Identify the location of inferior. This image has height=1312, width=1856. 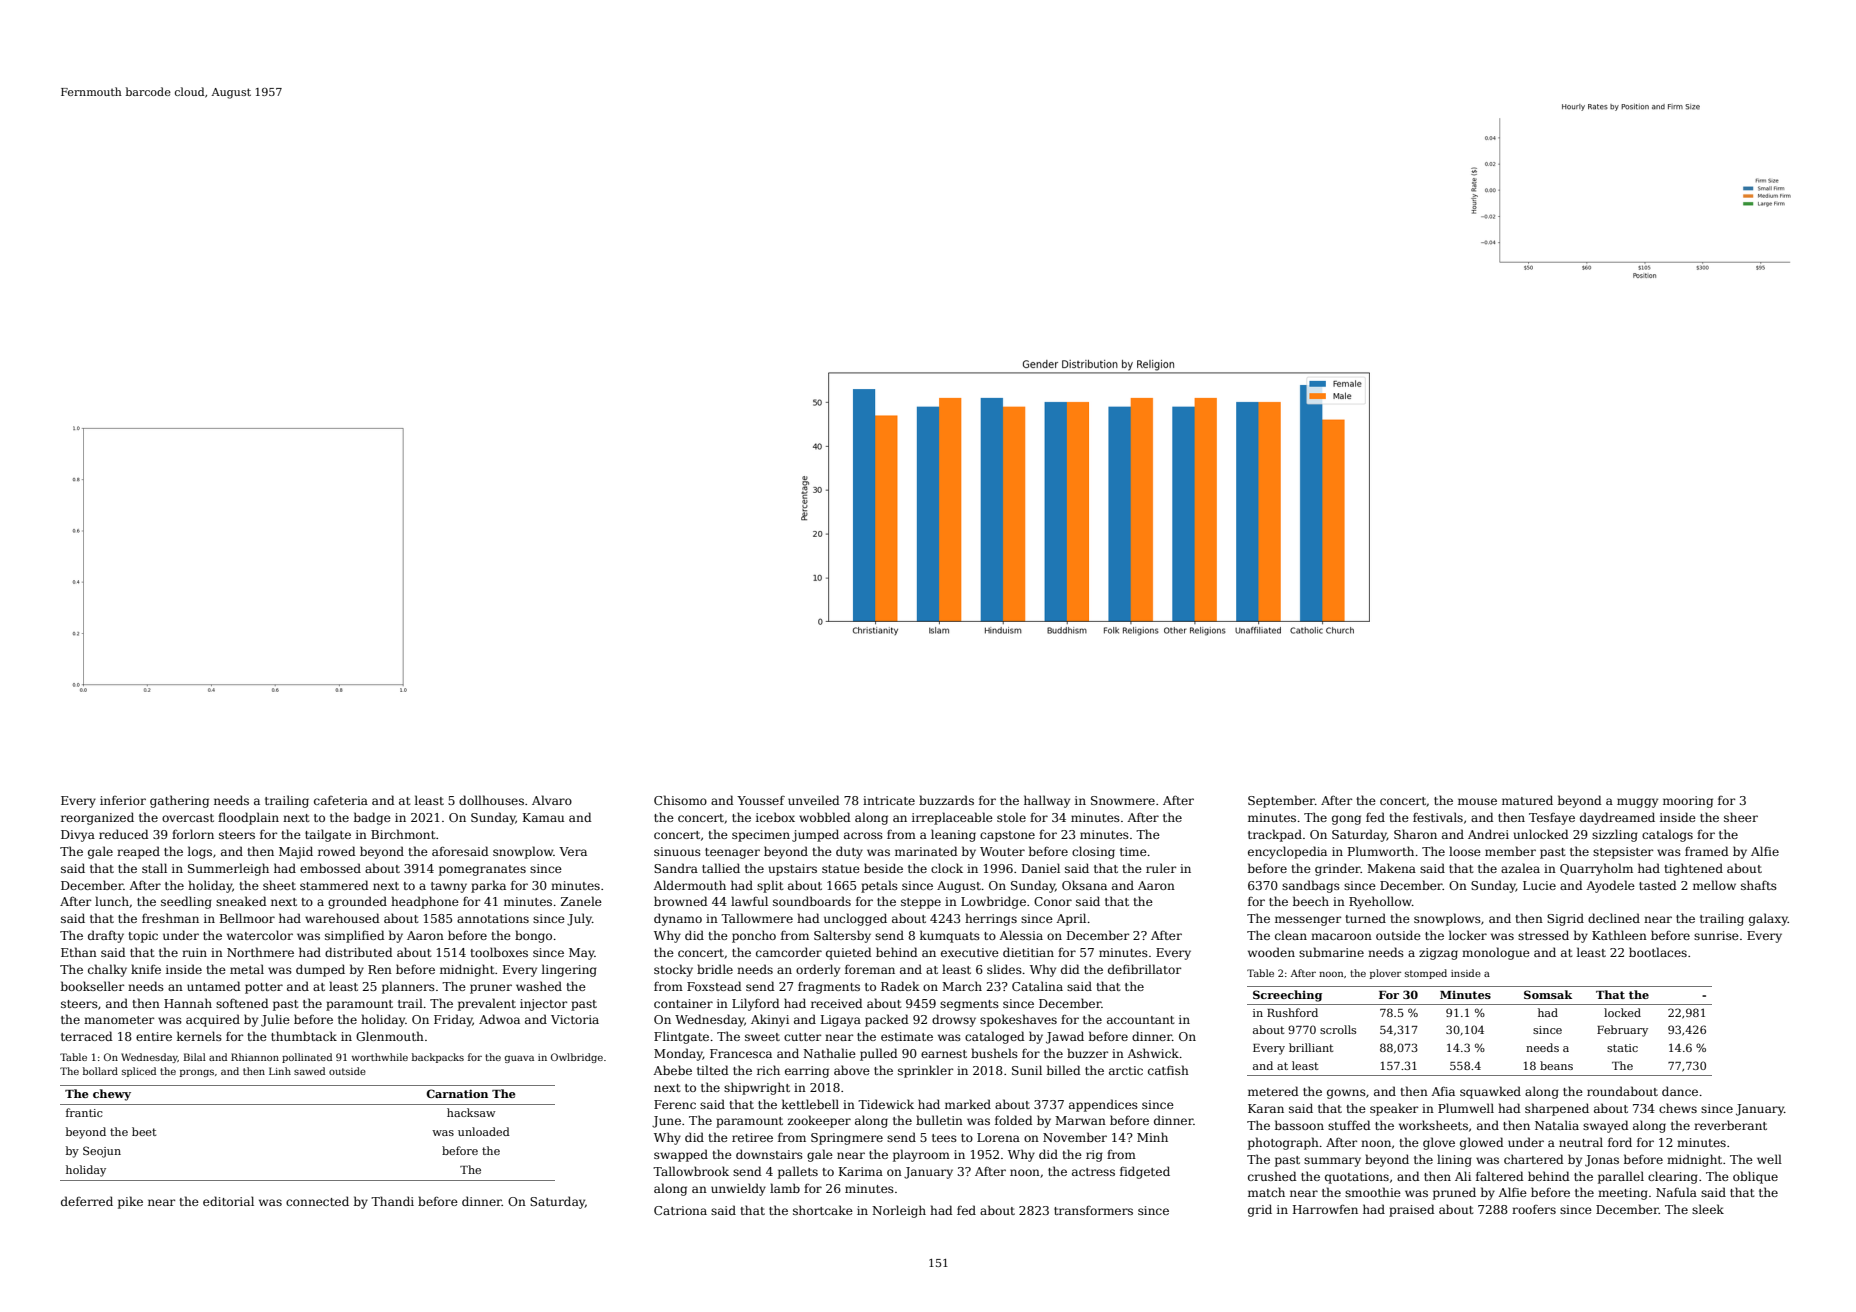
(123, 800).
